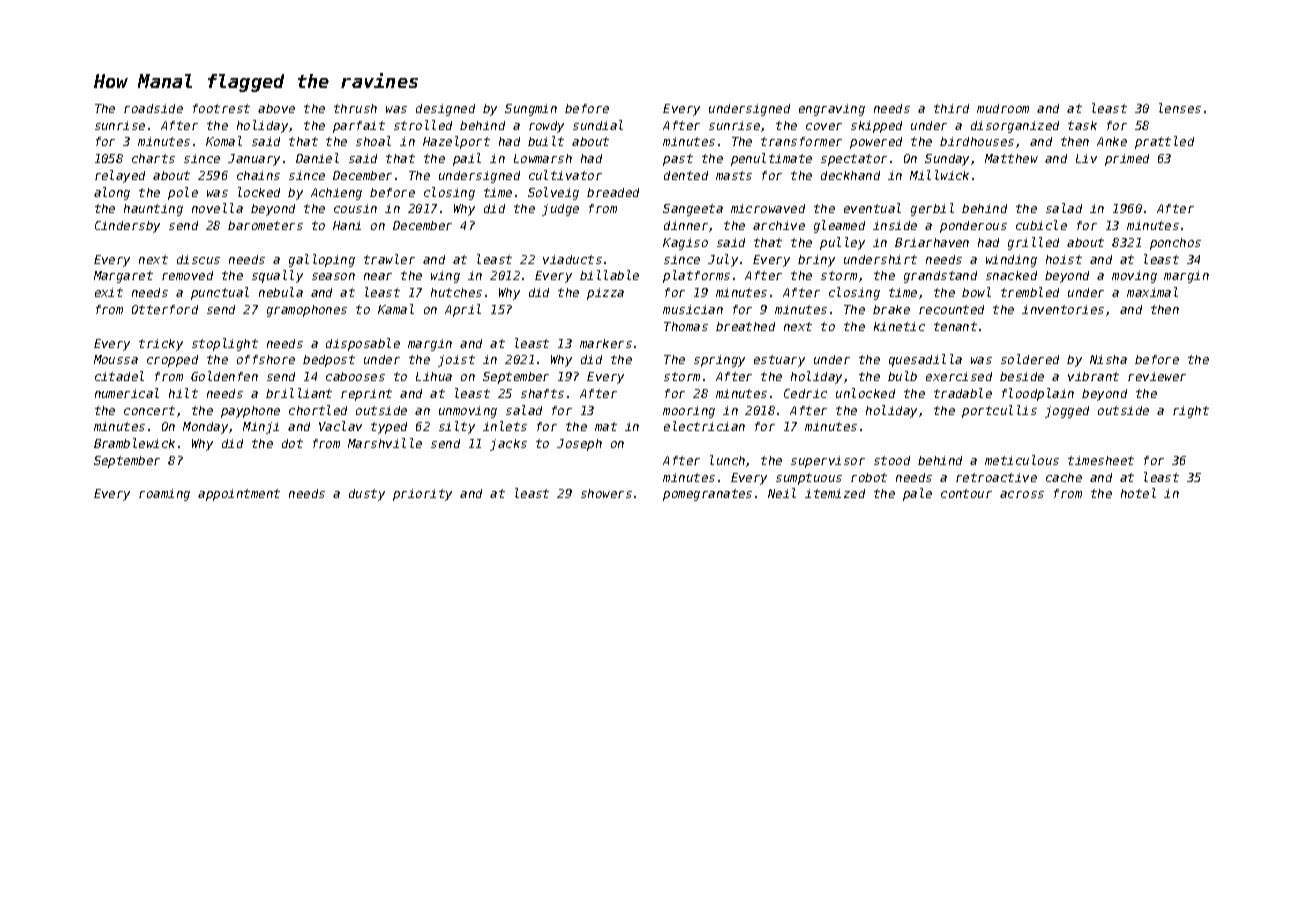 This page has height=924, width=1308. I want to click on portcullis, so click(999, 411).
